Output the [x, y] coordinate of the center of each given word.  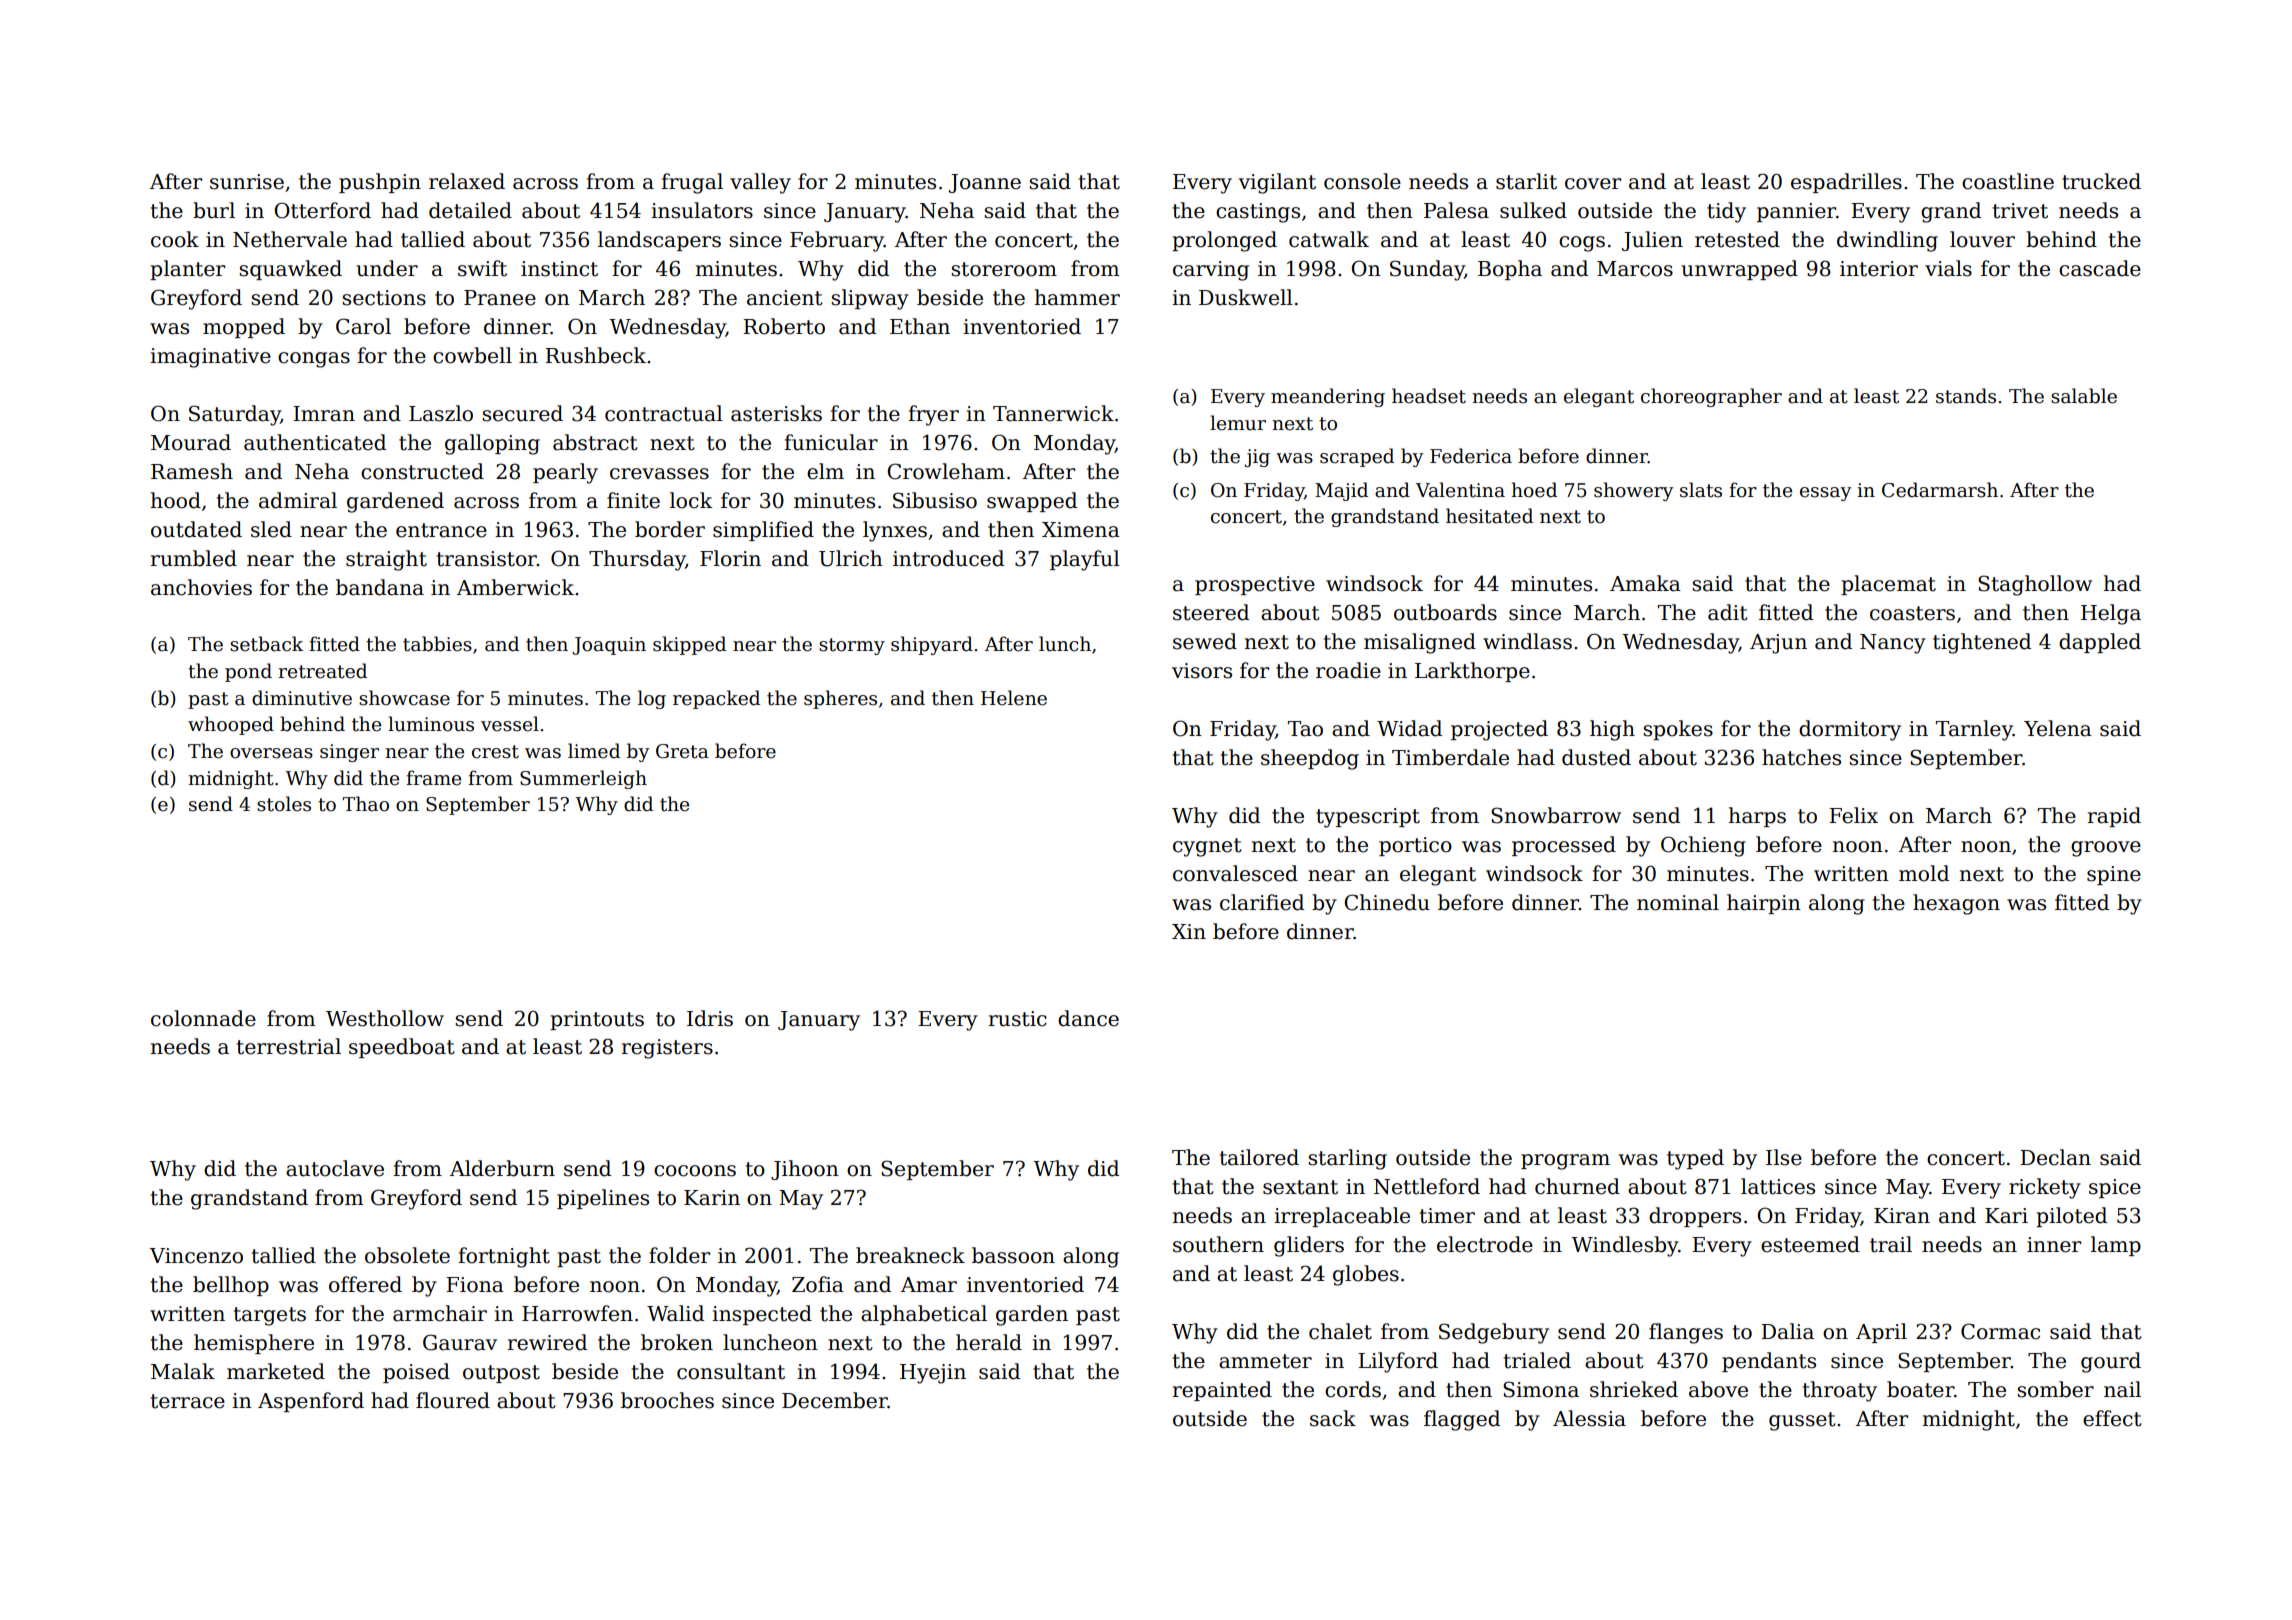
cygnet [1207, 847]
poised [416, 1373]
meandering [1328, 397]
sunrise [247, 182]
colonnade [203, 1018]
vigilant [1277, 183]
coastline [2008, 181]
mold [1924, 873]
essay [1825, 494]
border [670, 529]
